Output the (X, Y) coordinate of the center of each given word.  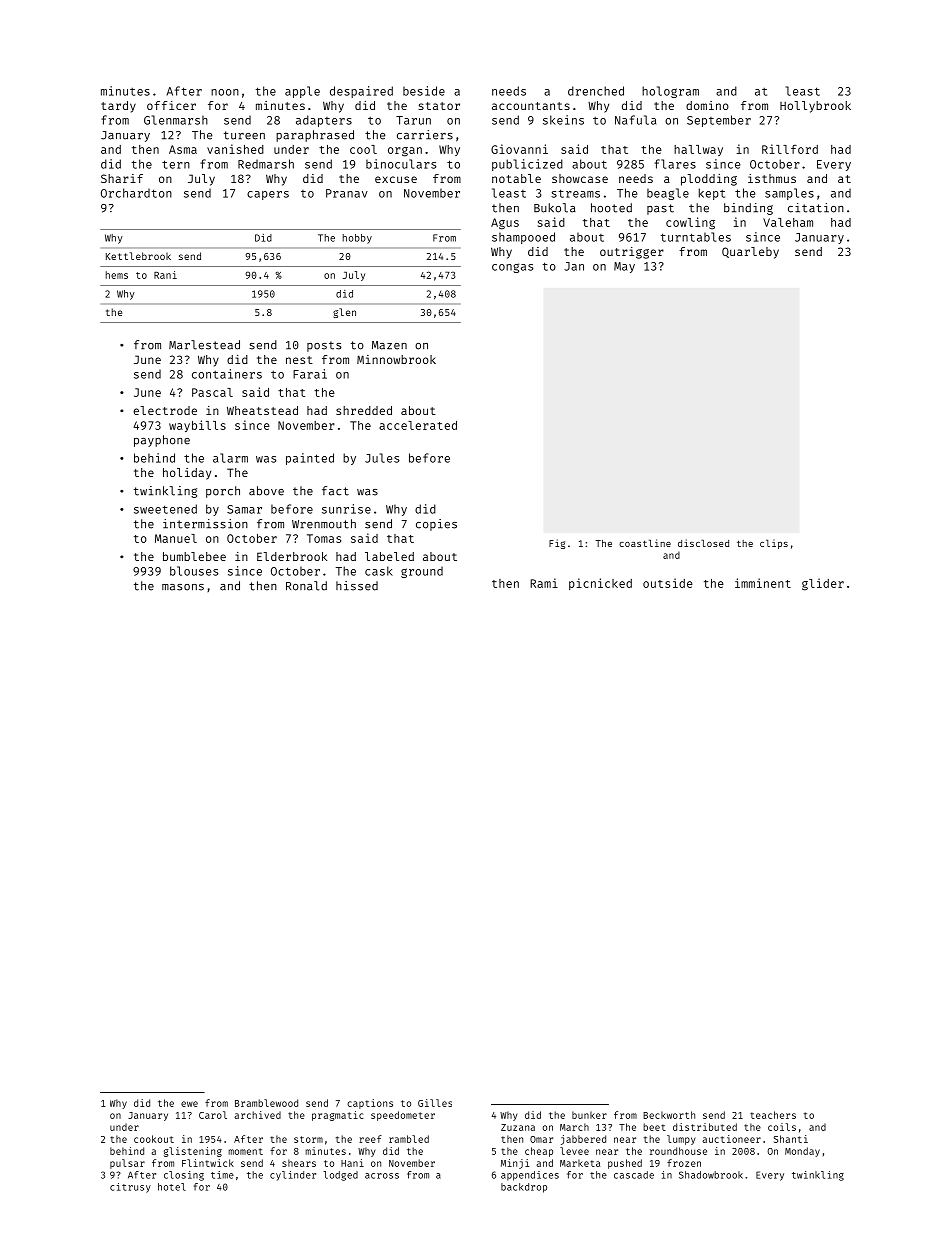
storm (308, 1139)
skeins (563, 120)
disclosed (703, 543)
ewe (189, 1104)
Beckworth (669, 1115)
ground (422, 572)
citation (816, 208)
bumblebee (194, 556)
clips (774, 544)
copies (436, 525)
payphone (162, 441)
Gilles (435, 1103)
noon (225, 92)
